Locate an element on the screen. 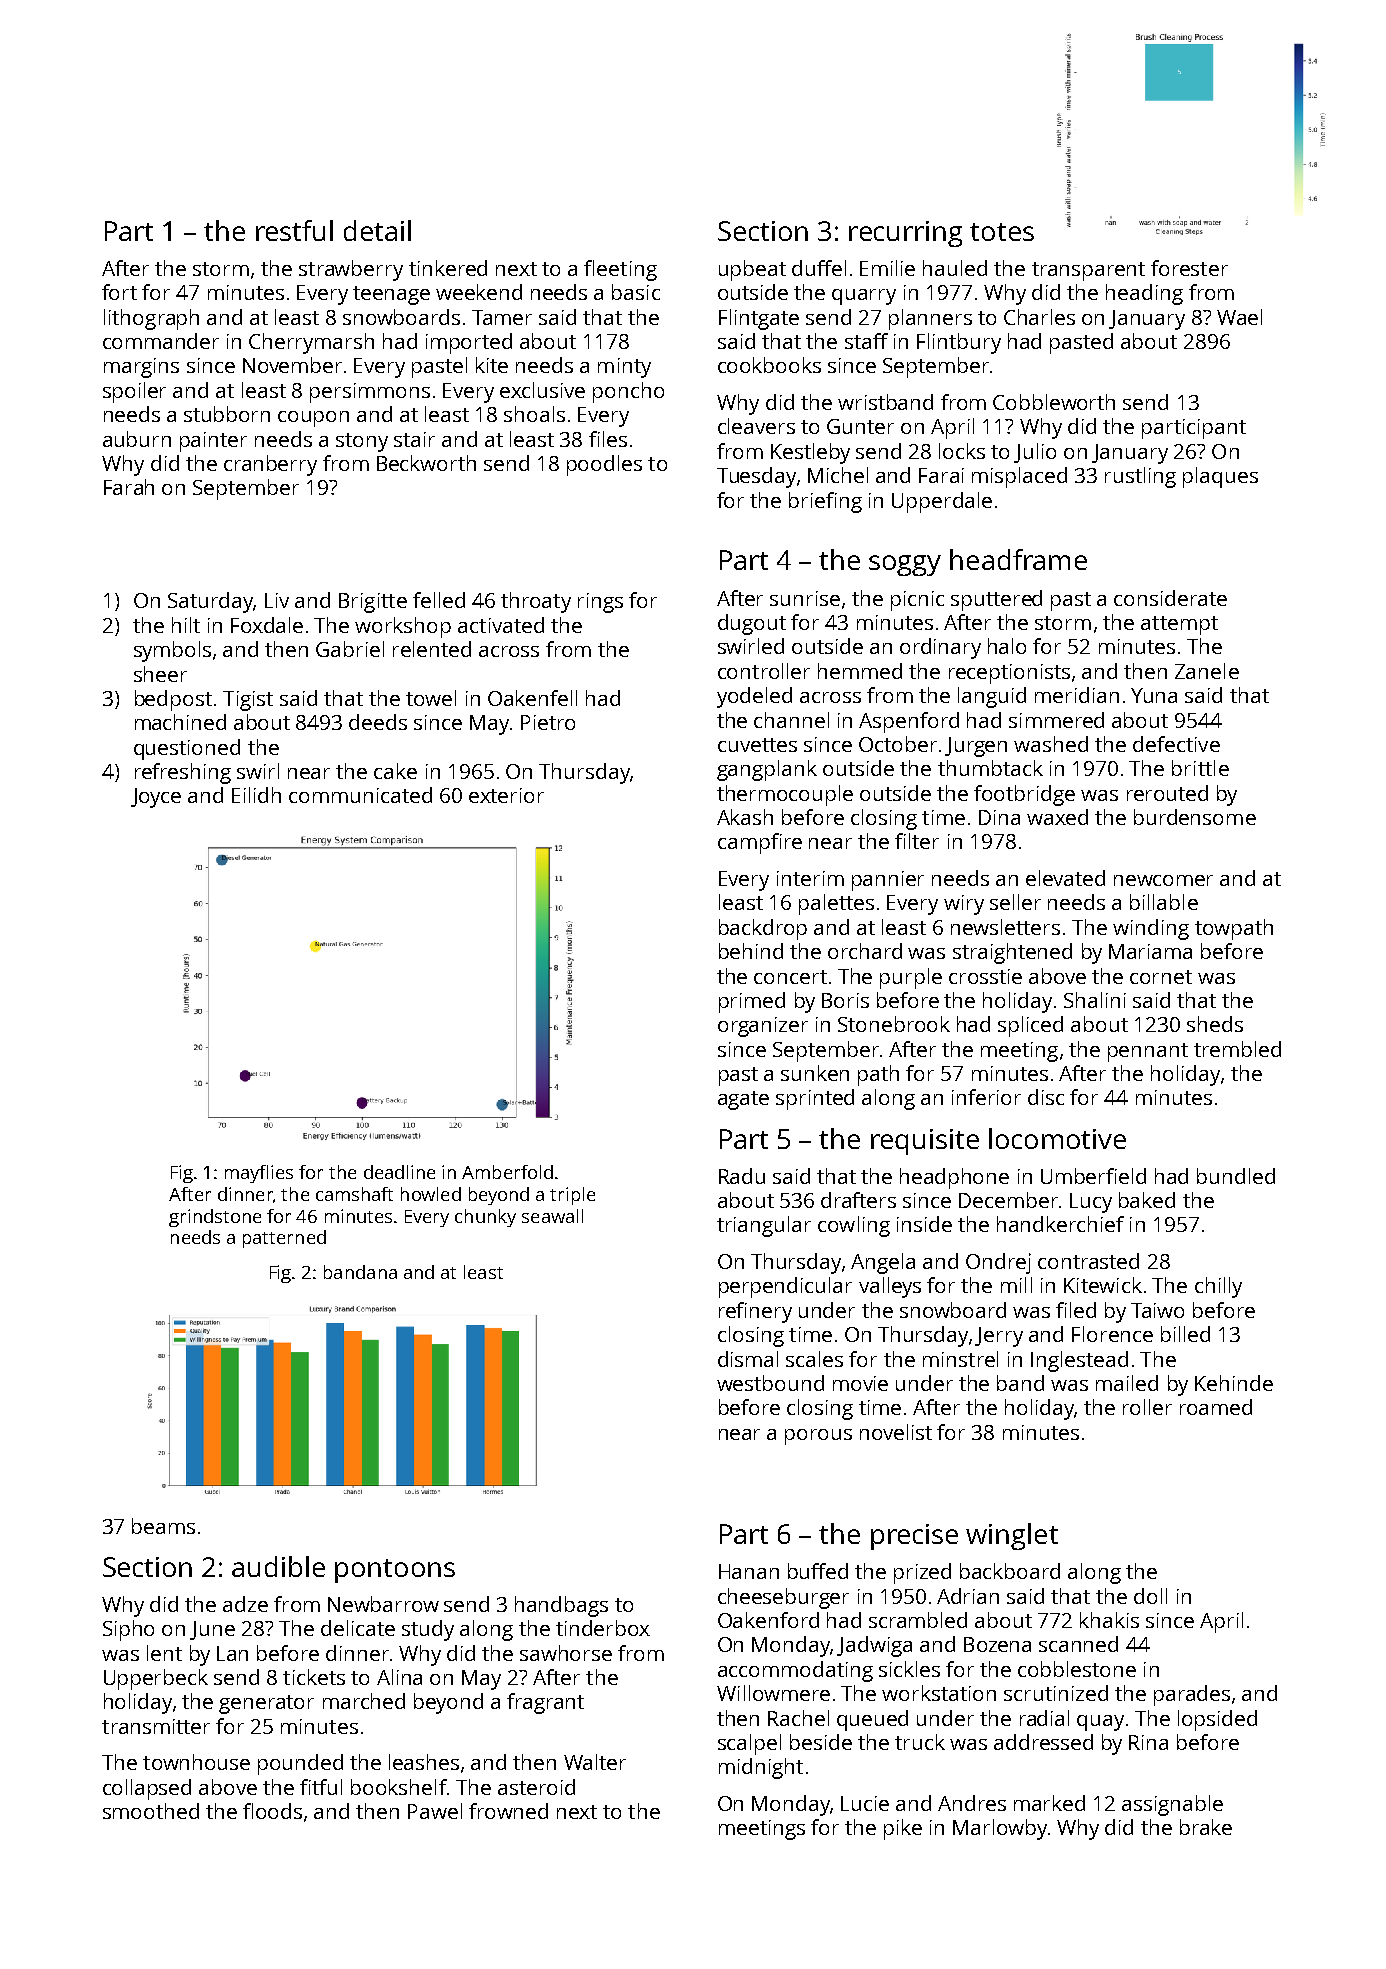 This screenshot has width=1386, height=1969. Liv is located at coordinates (277, 600).
